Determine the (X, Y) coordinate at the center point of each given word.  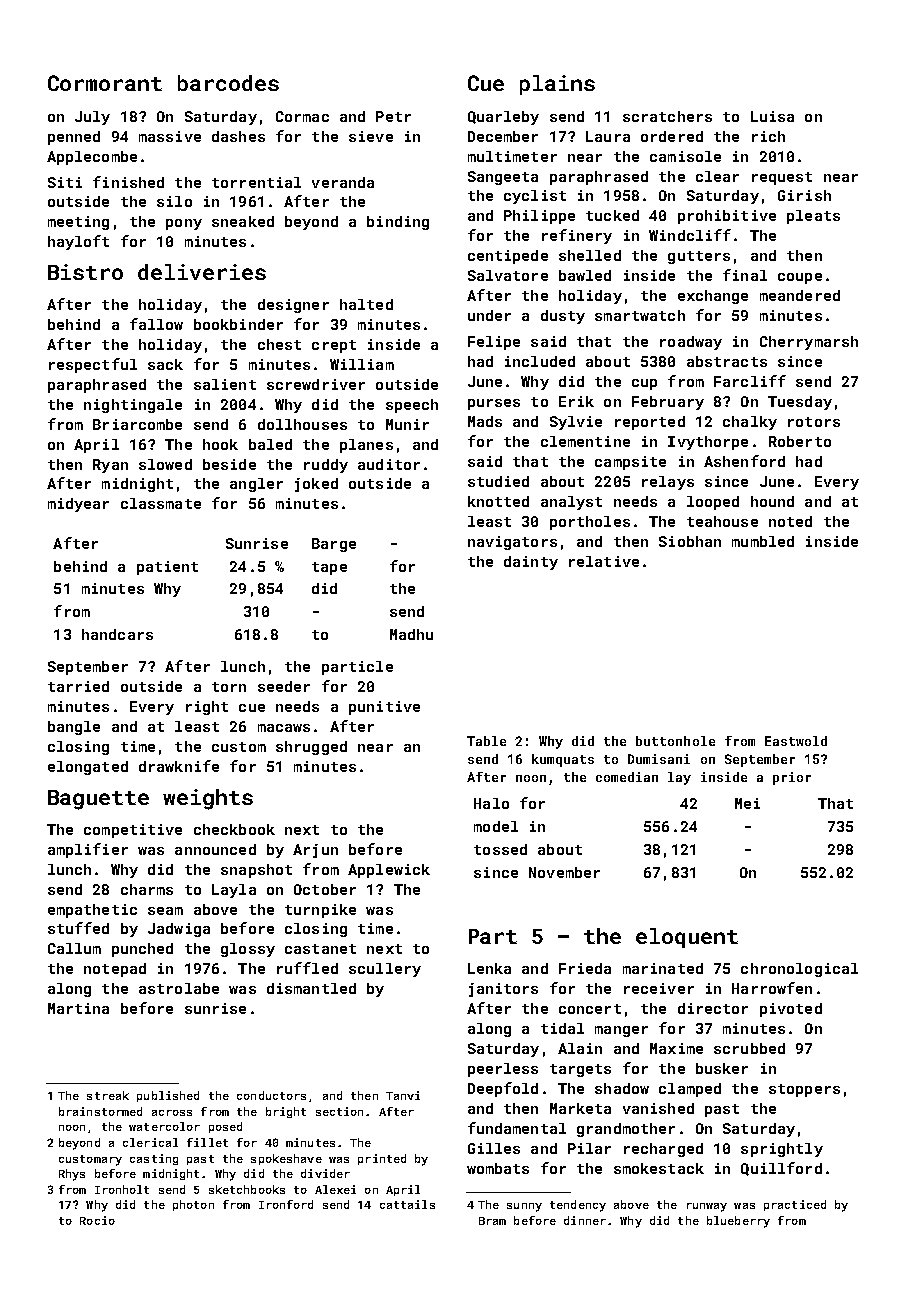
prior (792, 778)
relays (668, 483)
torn (229, 687)
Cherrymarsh (809, 343)
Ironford (286, 1204)
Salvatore (508, 275)
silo (174, 201)
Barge (334, 545)
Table (486, 741)
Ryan (110, 466)
